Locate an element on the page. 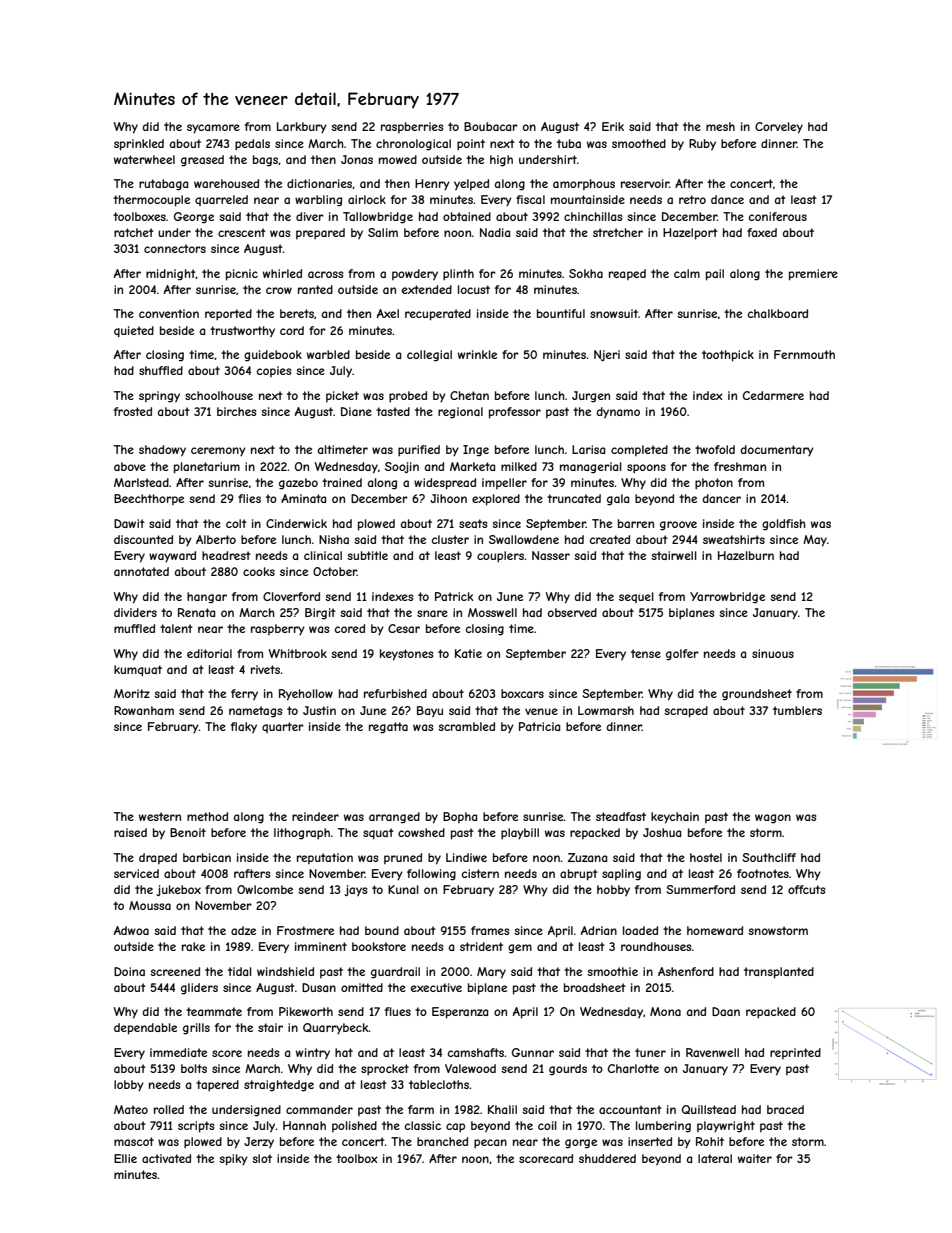  Rowanham is located at coordinates (144, 710).
